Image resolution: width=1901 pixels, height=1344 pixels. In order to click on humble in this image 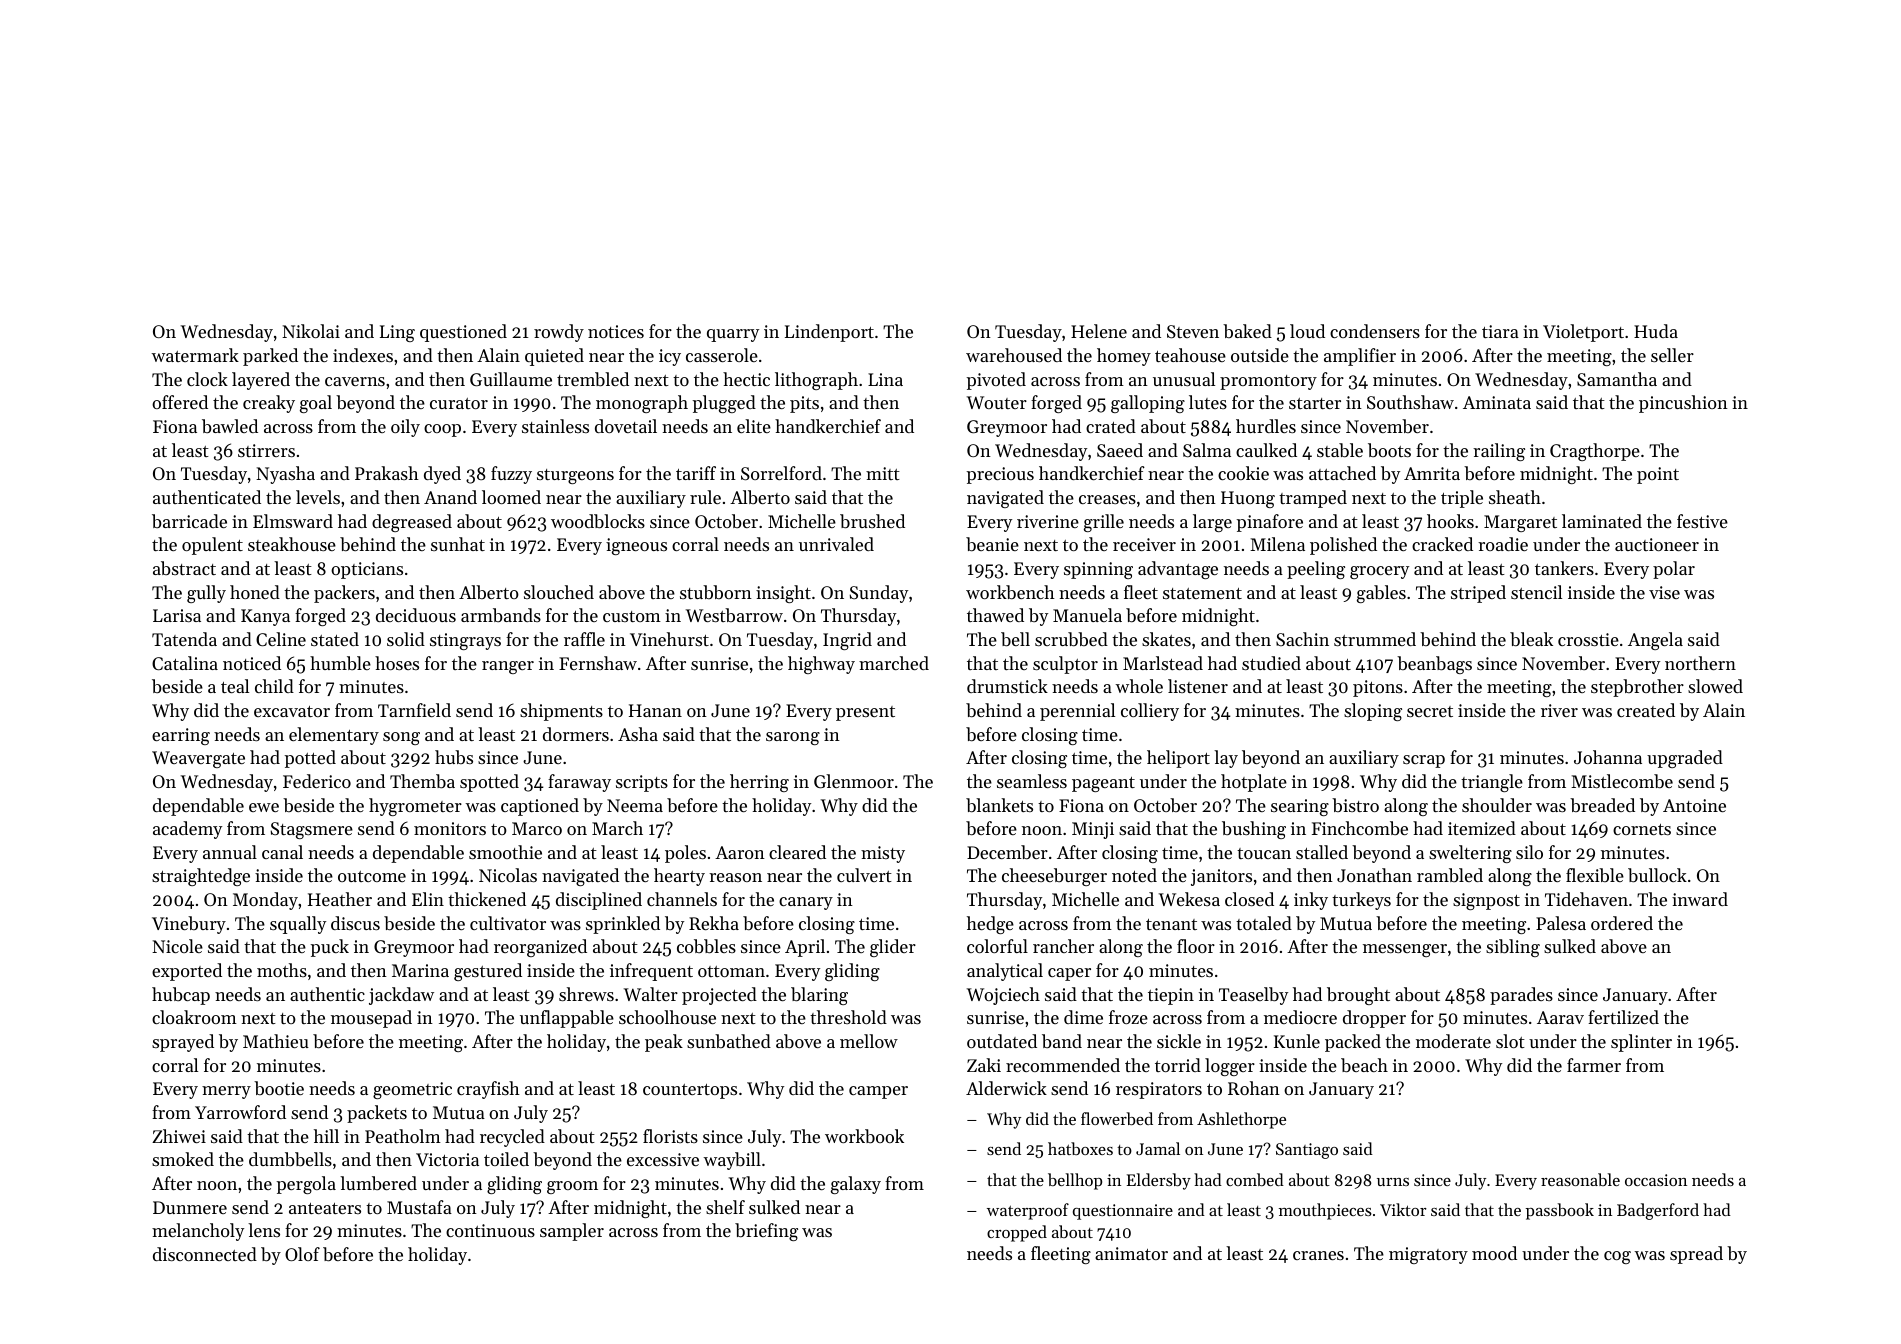, I will do `click(340, 663)`.
